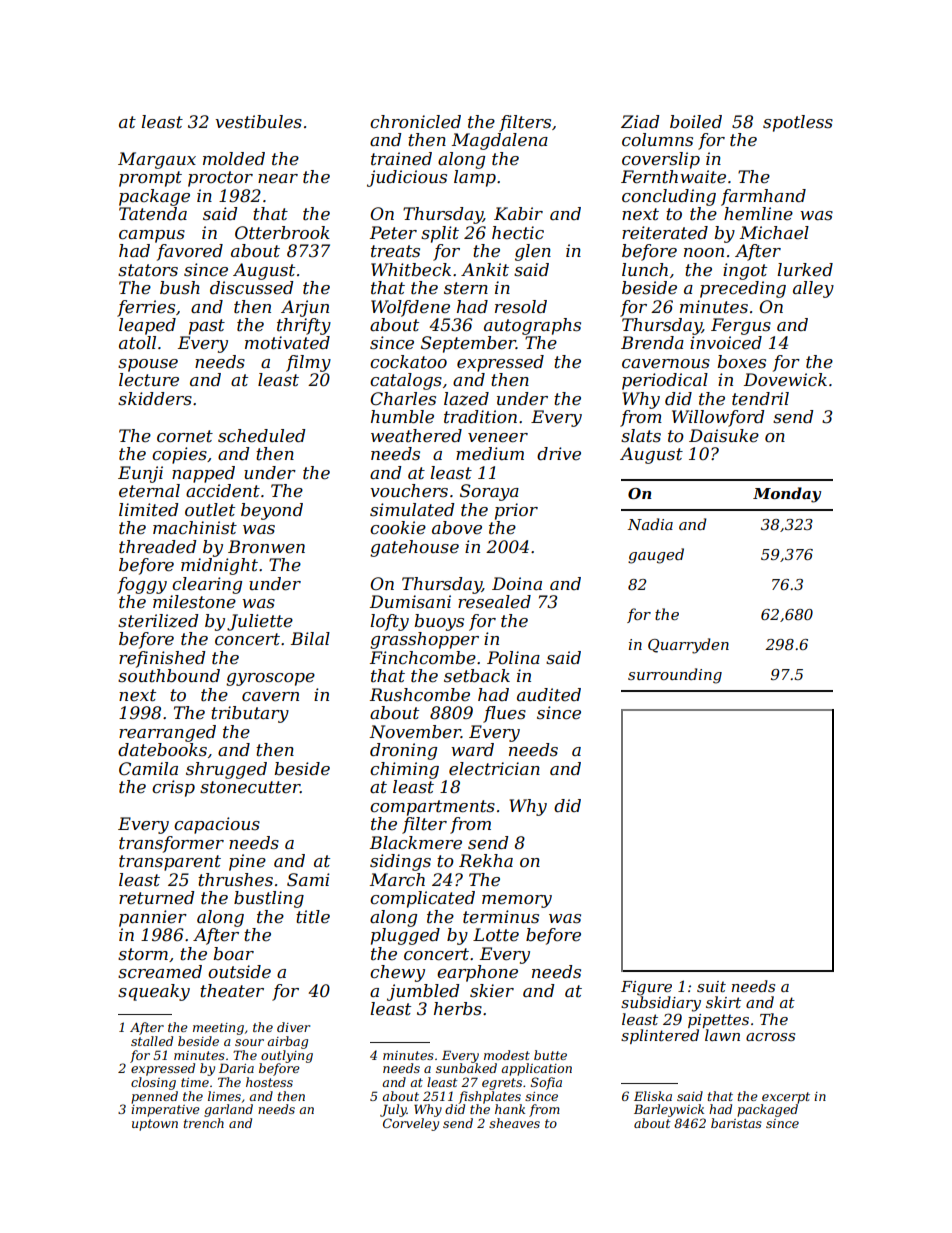  I want to click on stonecutter, so click(250, 787).
